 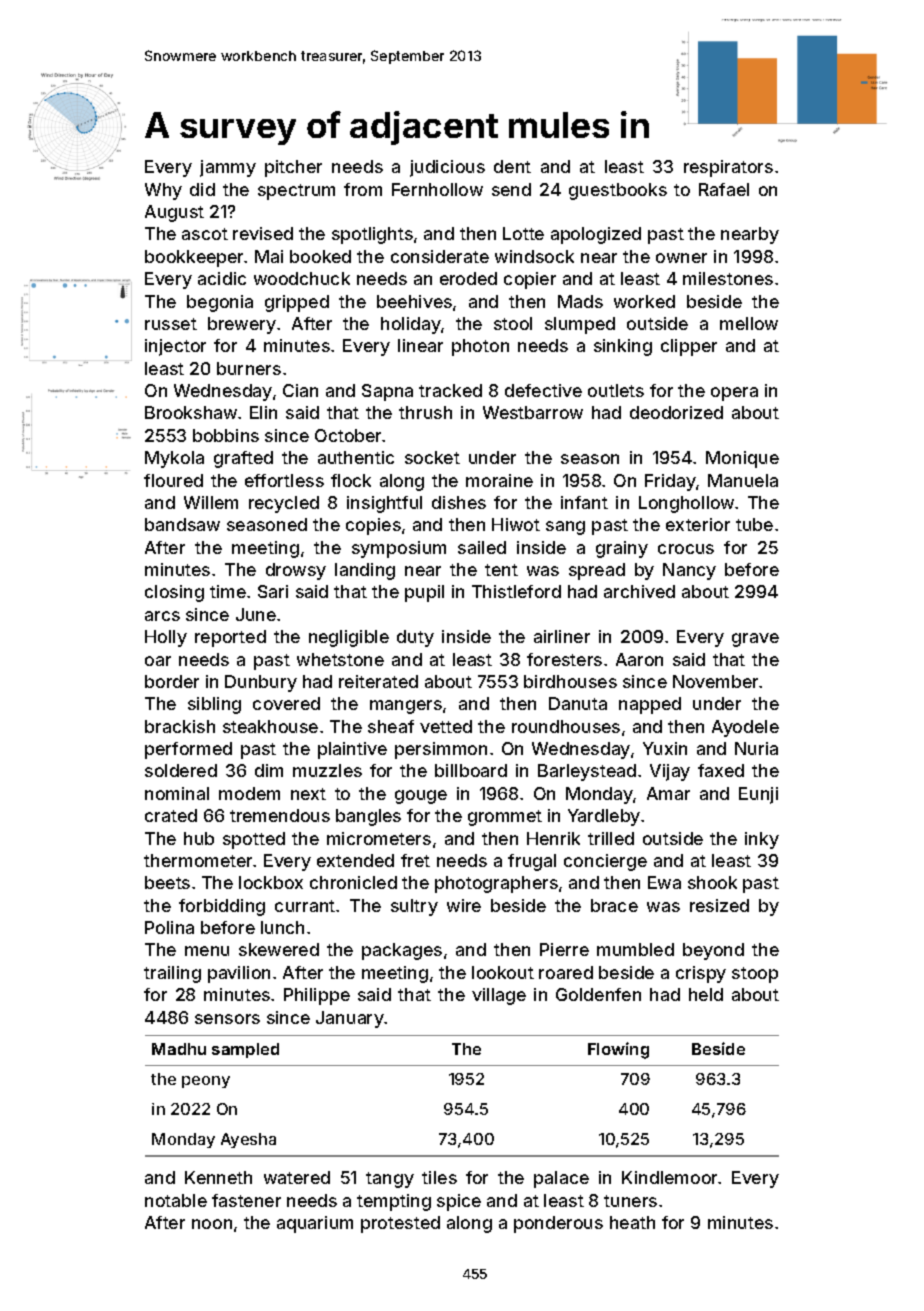 What do you see at coordinates (513, 323) in the screenshot?
I see `stool` at bounding box center [513, 323].
